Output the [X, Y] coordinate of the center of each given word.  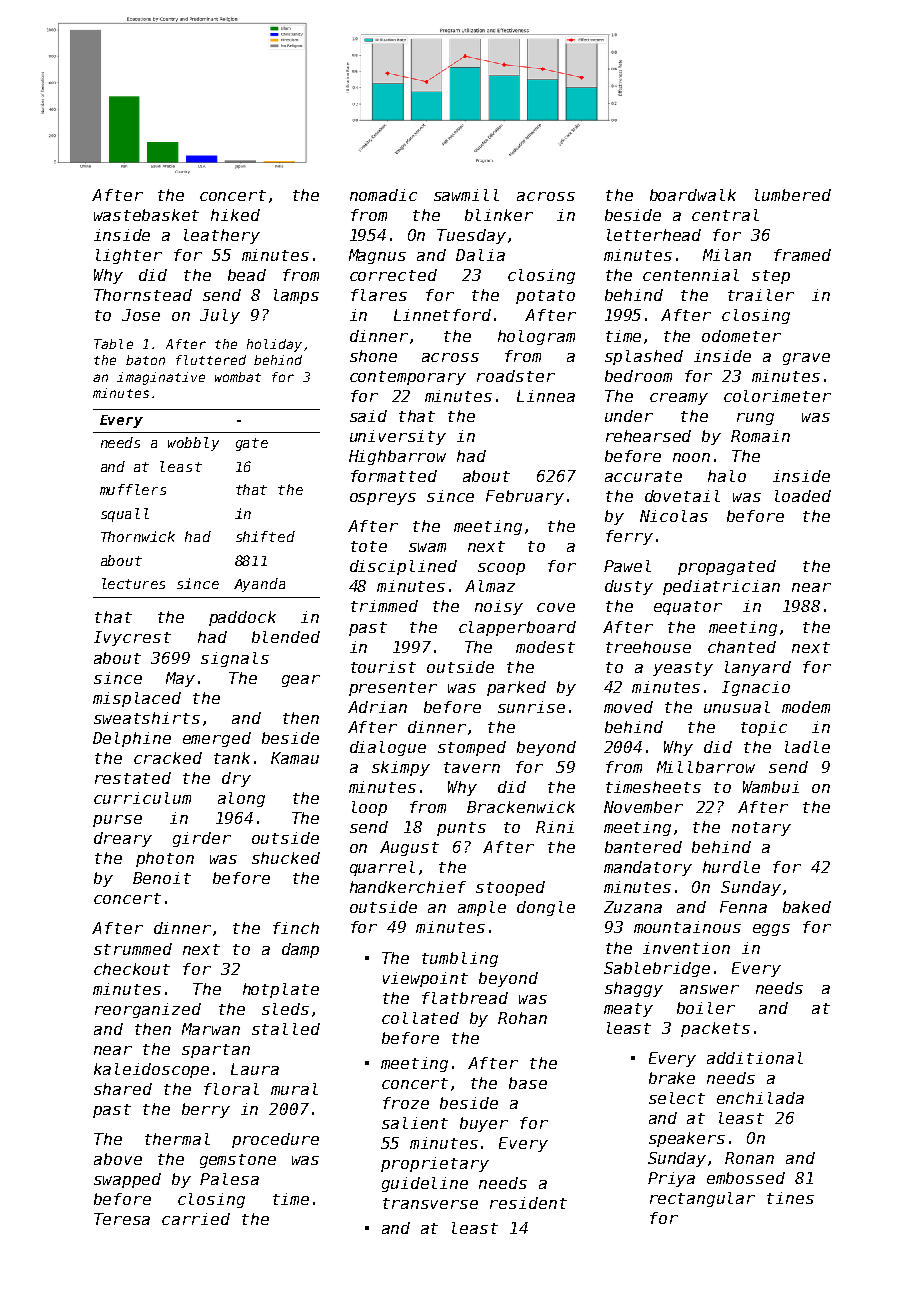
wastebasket [146, 215]
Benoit [162, 878]
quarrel [382, 868]
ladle [807, 747]
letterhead [654, 235]
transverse [430, 1203]
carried [196, 1219]
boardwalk [693, 195]
